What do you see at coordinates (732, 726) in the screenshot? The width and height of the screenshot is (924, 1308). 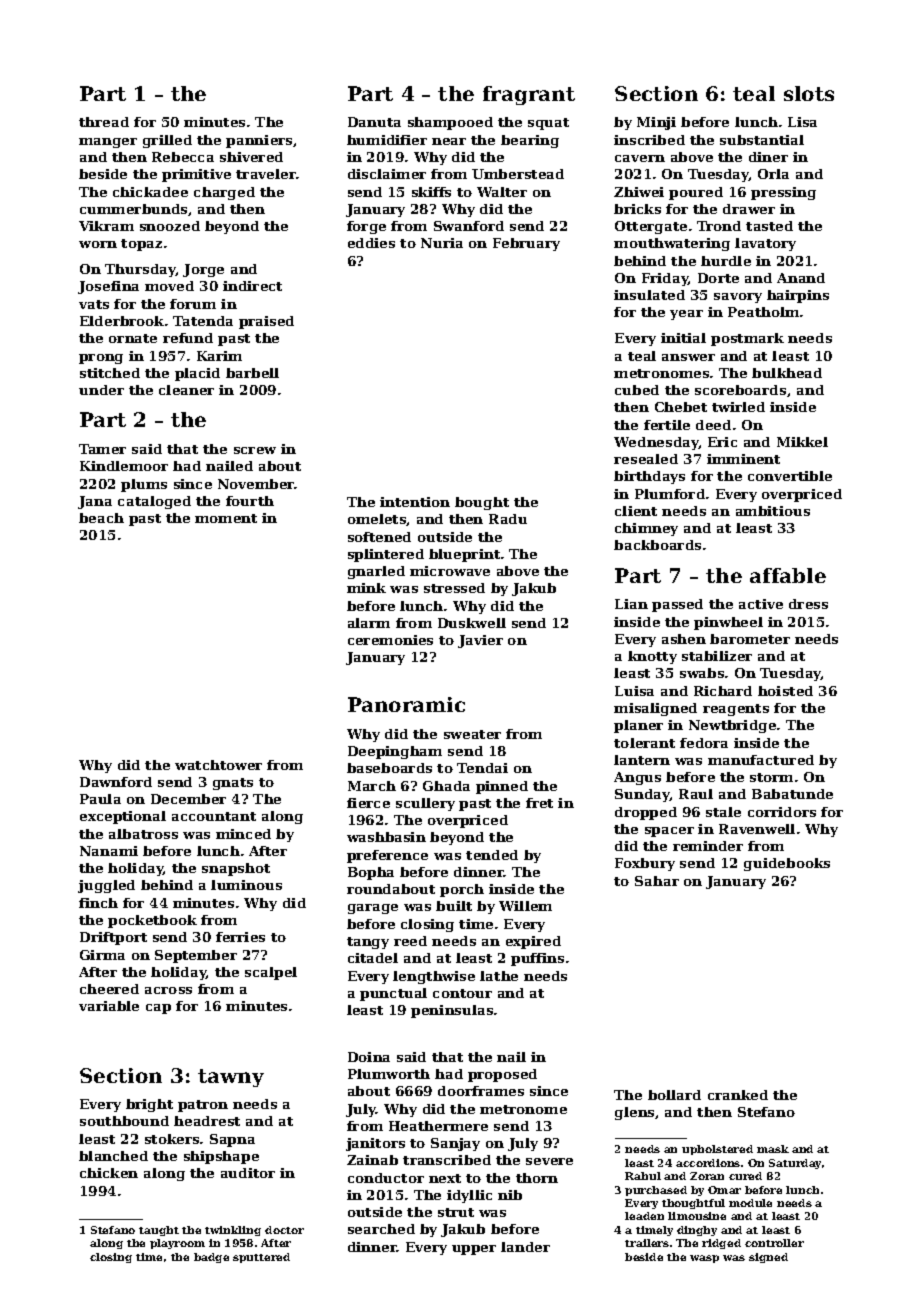 I see `Newtbridge` at bounding box center [732, 726].
